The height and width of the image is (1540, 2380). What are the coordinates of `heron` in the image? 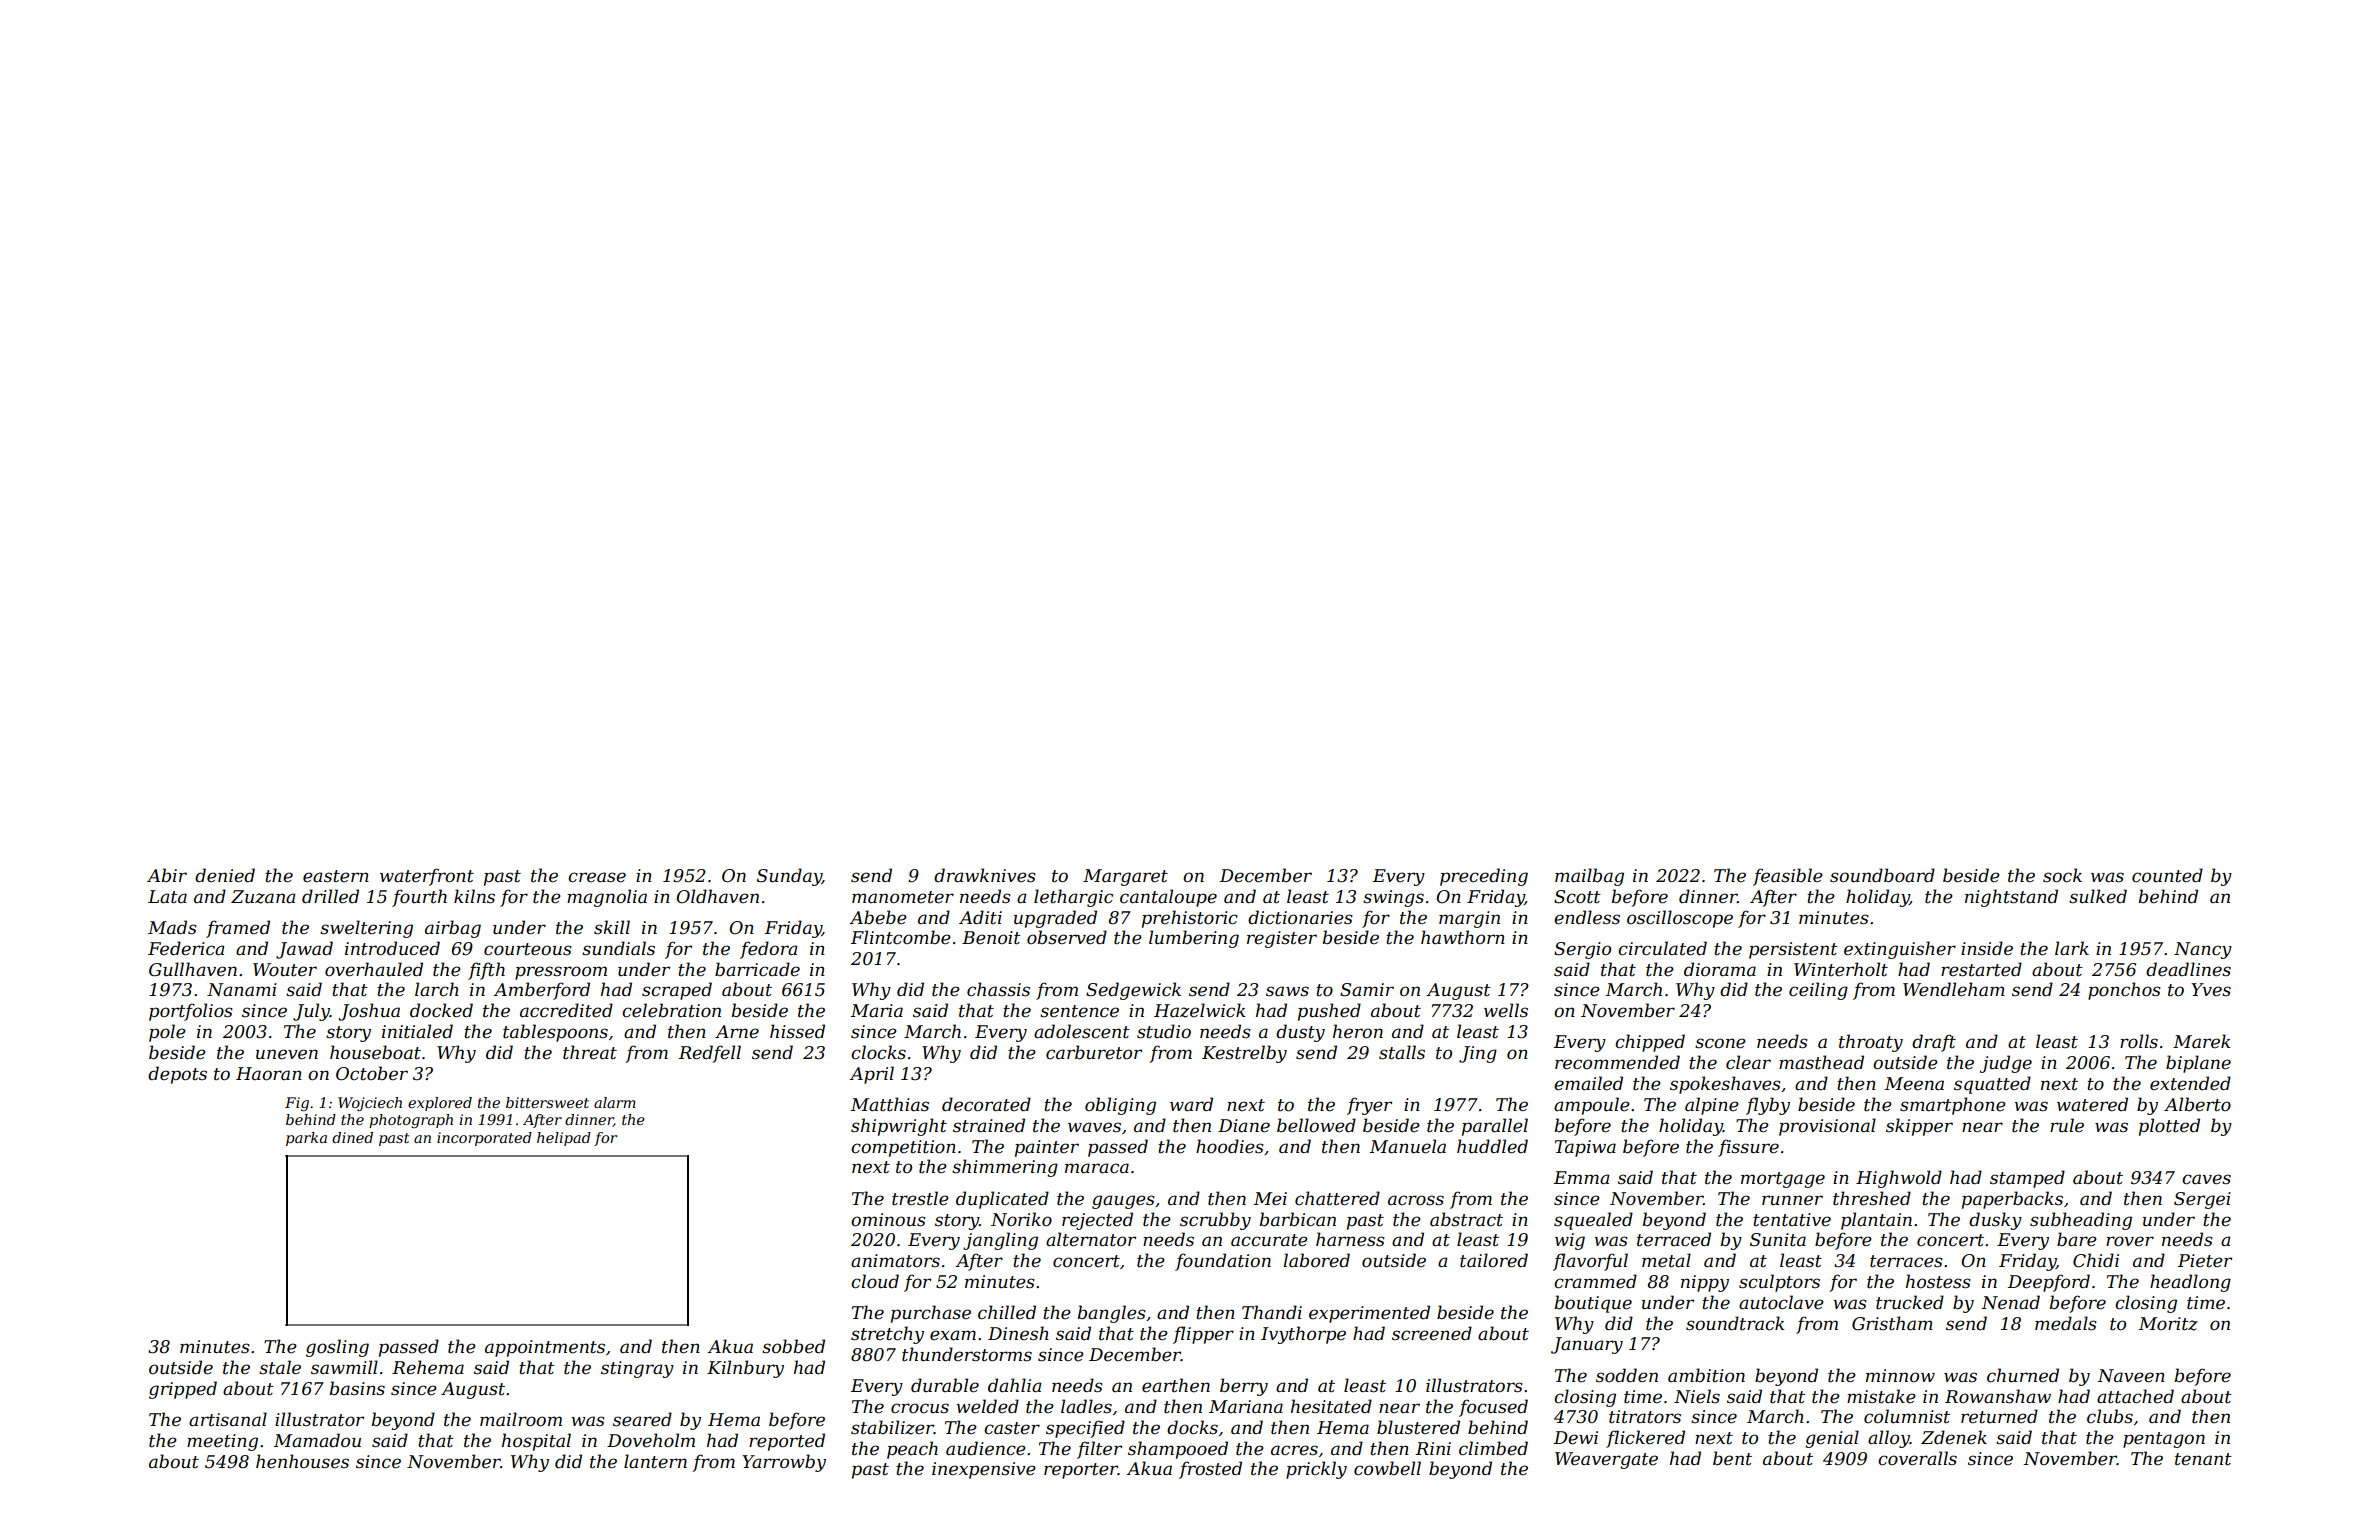 It's located at (1358, 1031).
